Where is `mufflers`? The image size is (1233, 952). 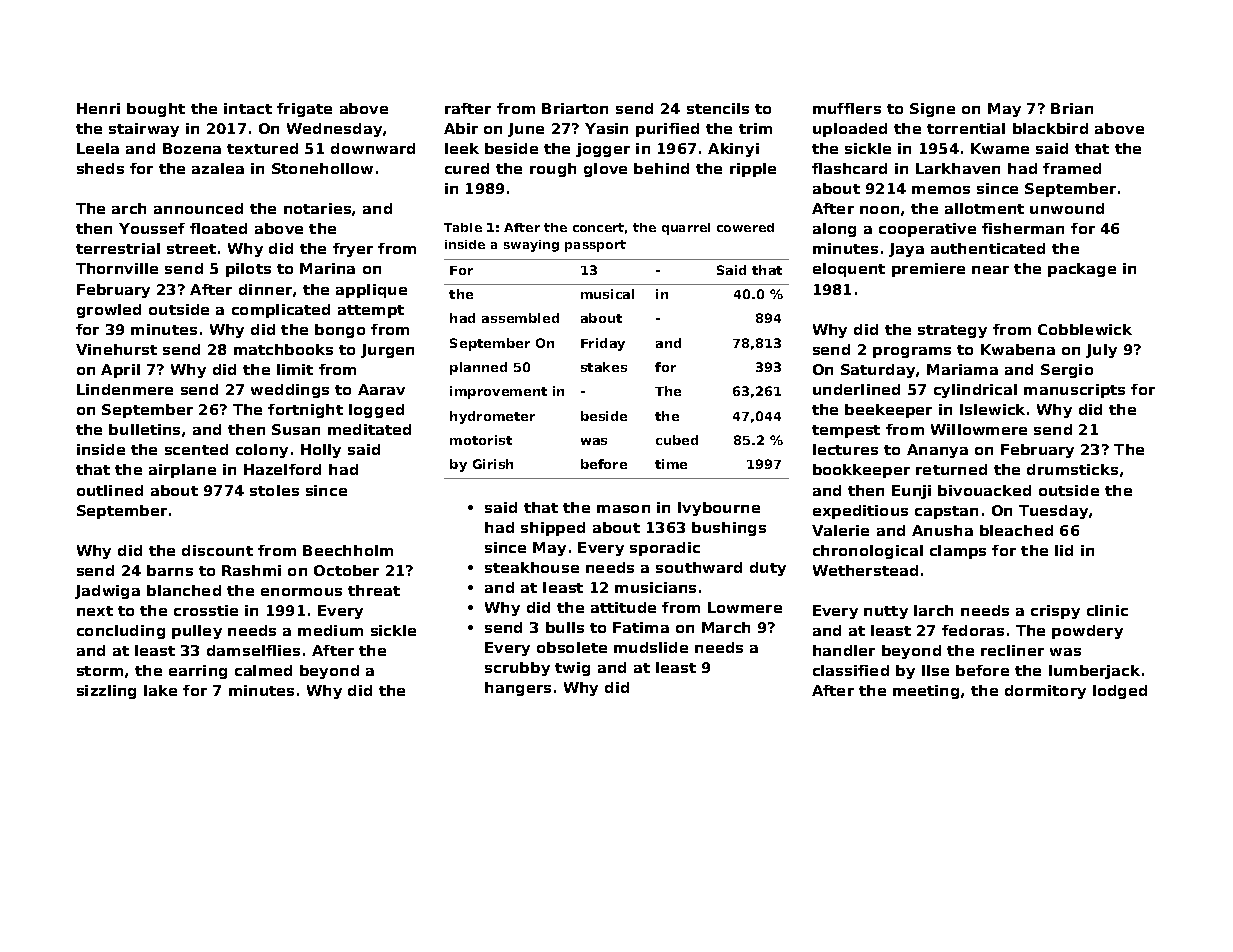 mufflers is located at coordinates (847, 108).
